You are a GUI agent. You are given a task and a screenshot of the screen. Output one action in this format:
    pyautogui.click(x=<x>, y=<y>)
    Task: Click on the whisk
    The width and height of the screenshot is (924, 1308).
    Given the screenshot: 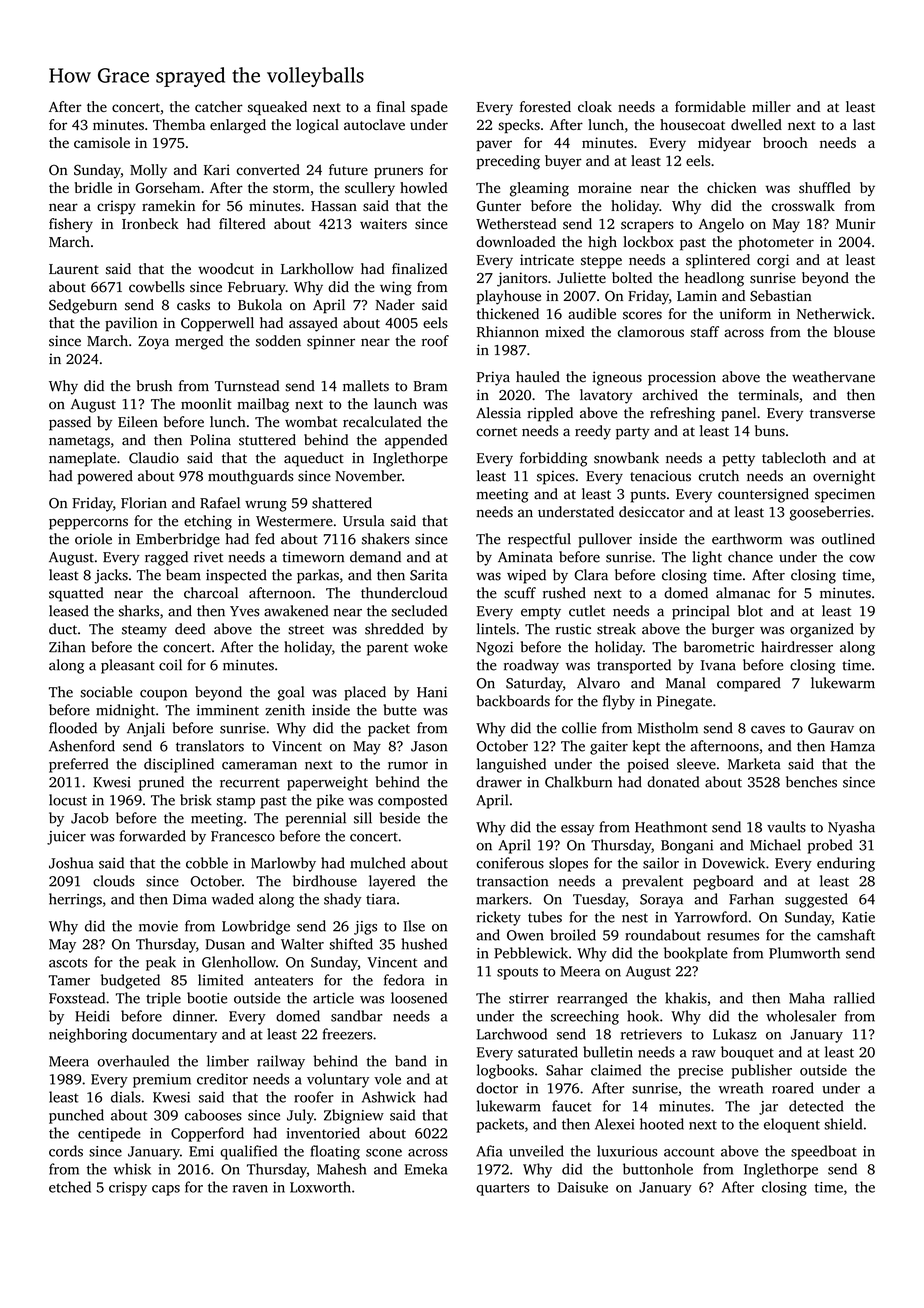 What is the action you would take?
    pyautogui.click(x=132, y=1169)
